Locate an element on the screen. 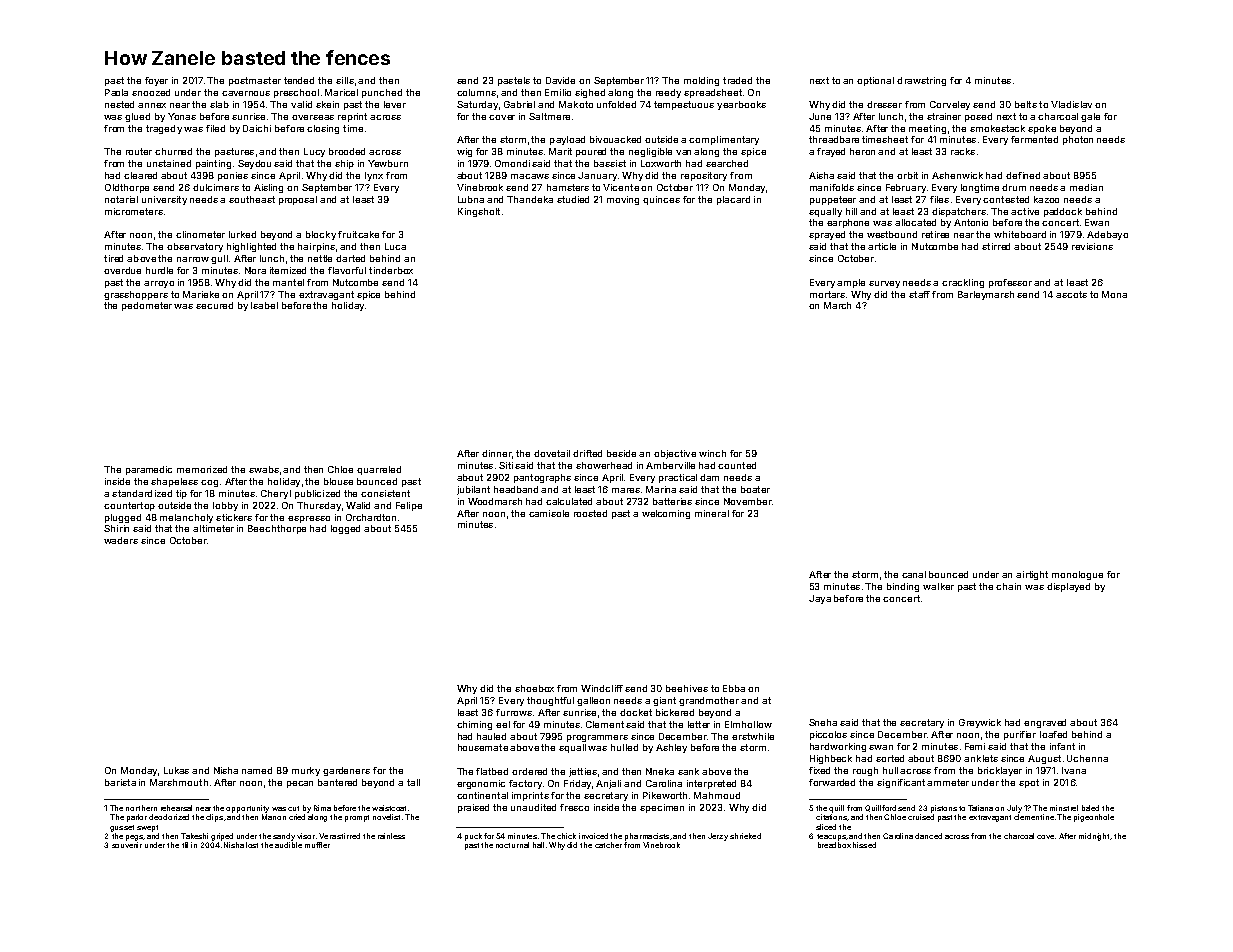  Adebayo is located at coordinates (1107, 235).
